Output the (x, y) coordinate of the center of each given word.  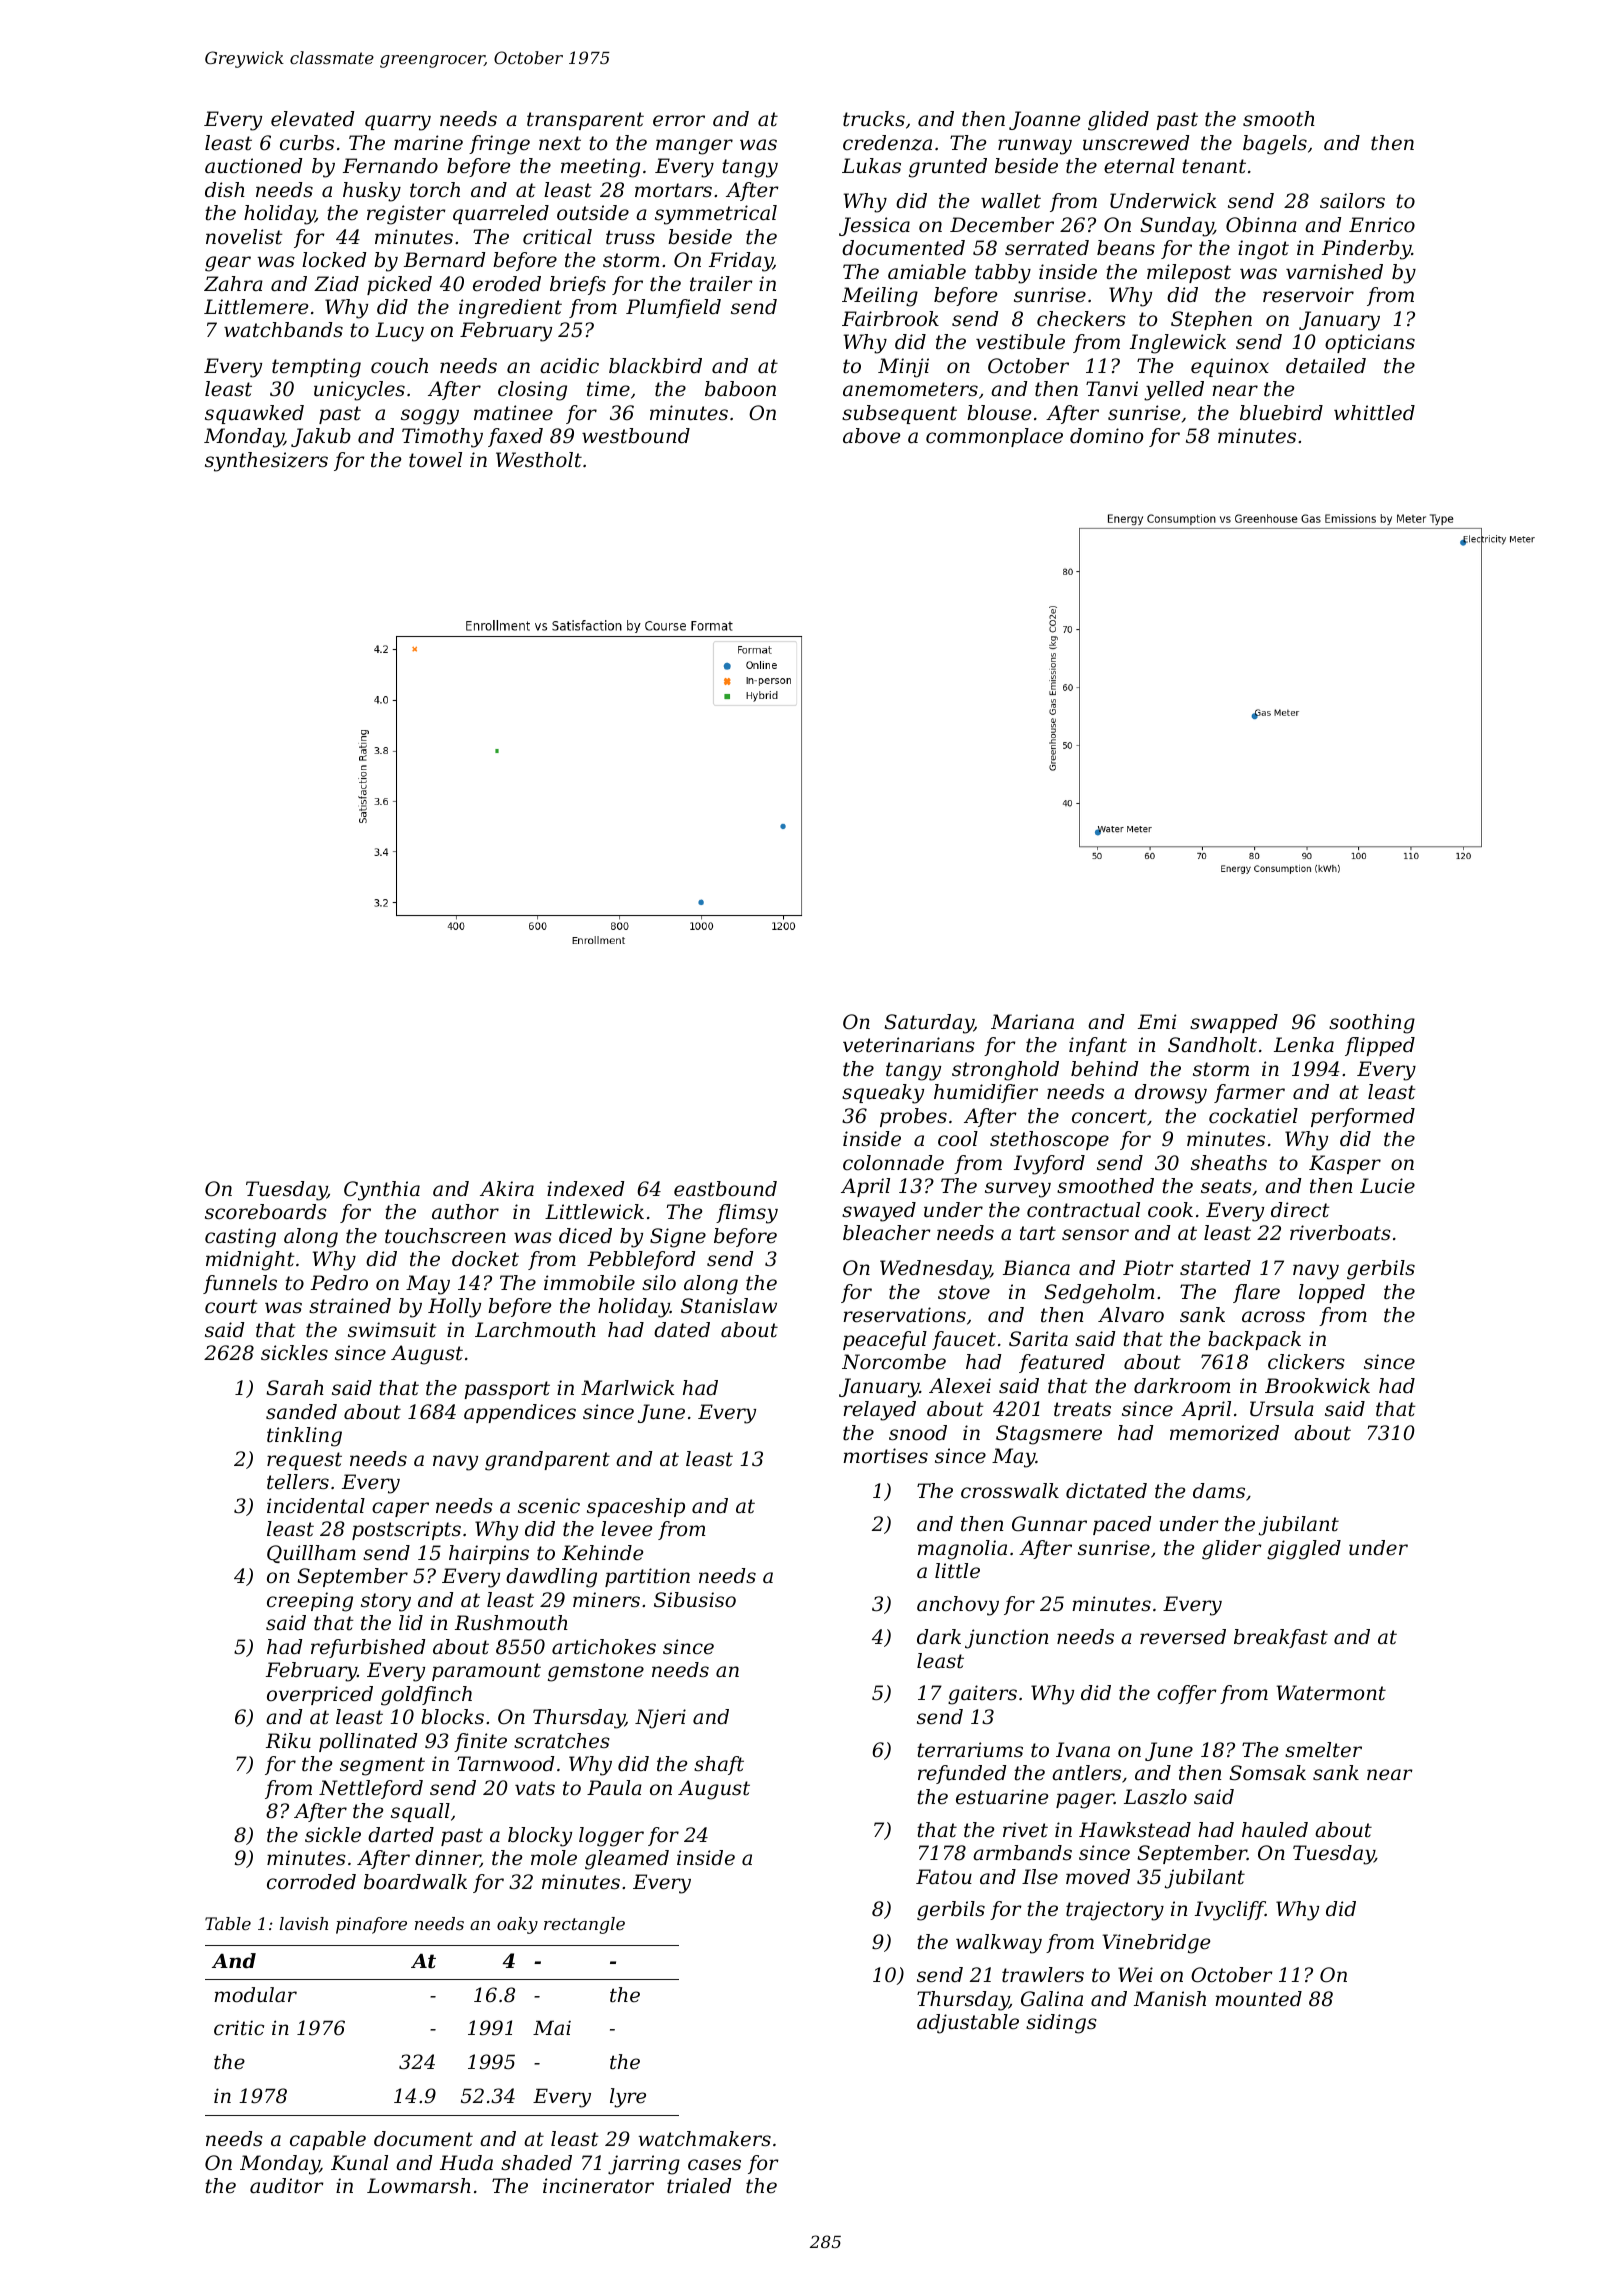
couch (399, 366)
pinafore (371, 1925)
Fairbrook (890, 319)
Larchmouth (535, 1330)
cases (714, 2165)
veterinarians (909, 1045)
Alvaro (1131, 1315)
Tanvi (1112, 388)
